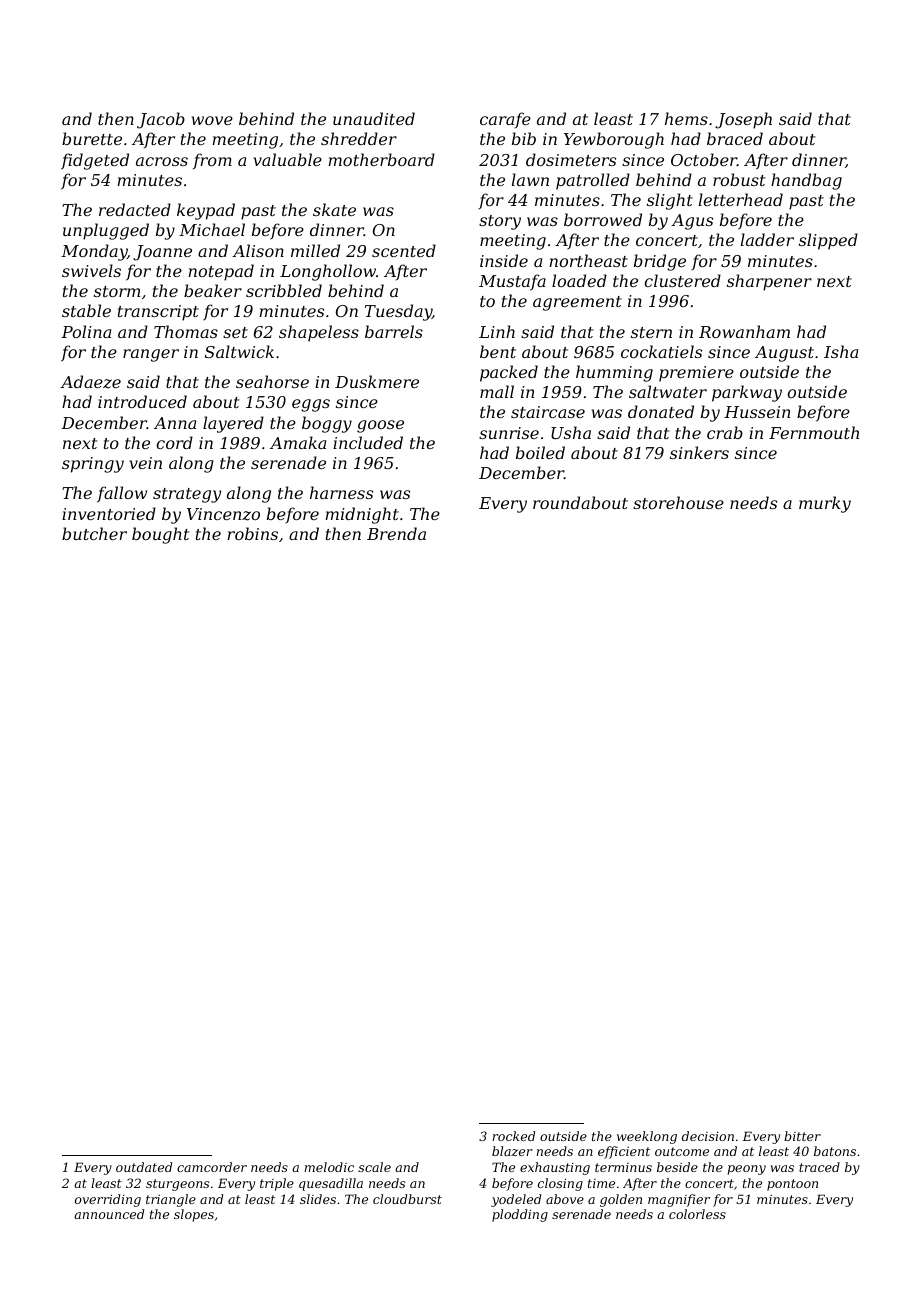 Image resolution: width=924 pixels, height=1308 pixels. Describe the element at coordinates (94, 533) in the screenshot. I see `butcher` at that location.
